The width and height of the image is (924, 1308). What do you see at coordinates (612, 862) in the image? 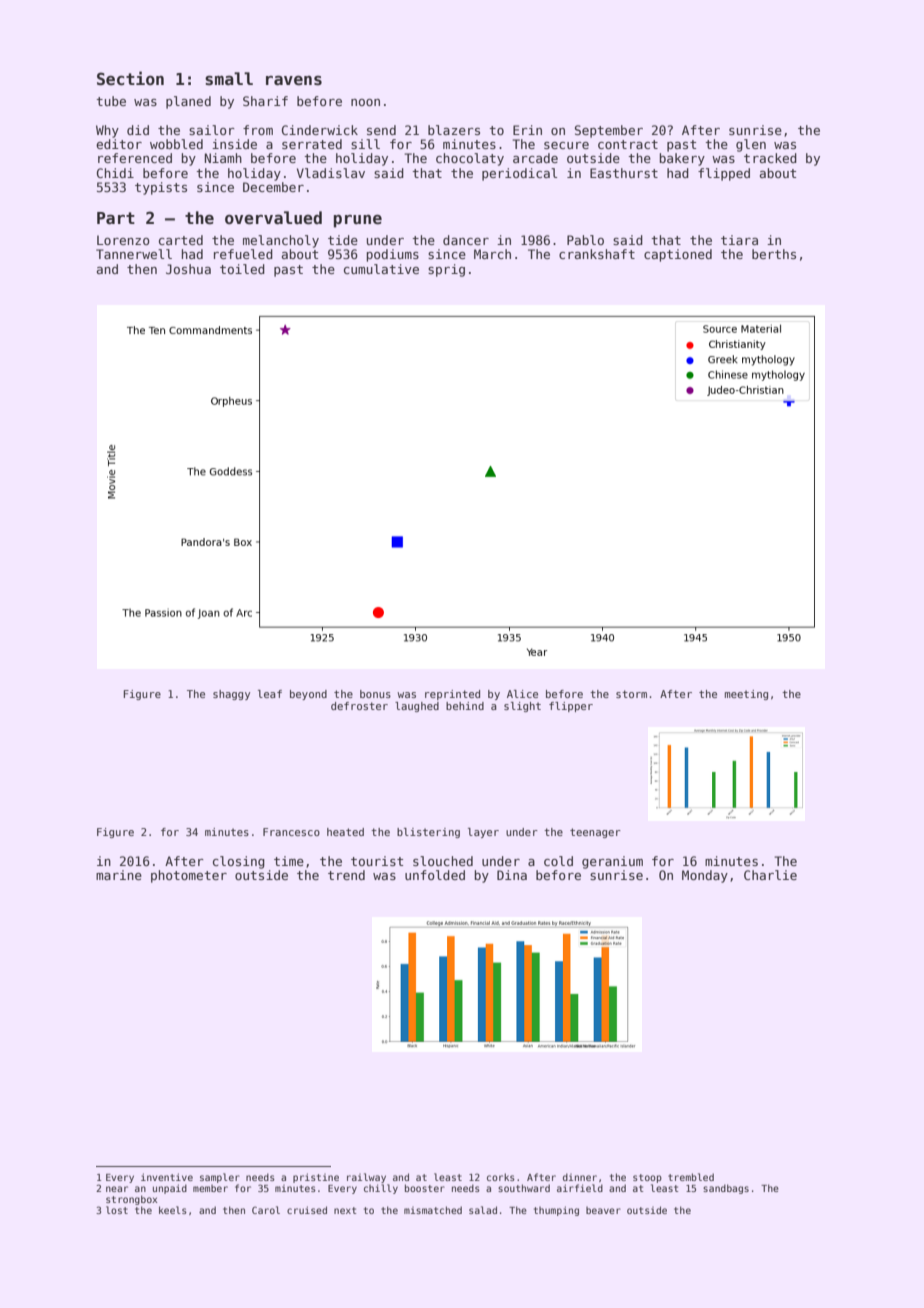
I see `geranium` at bounding box center [612, 862].
